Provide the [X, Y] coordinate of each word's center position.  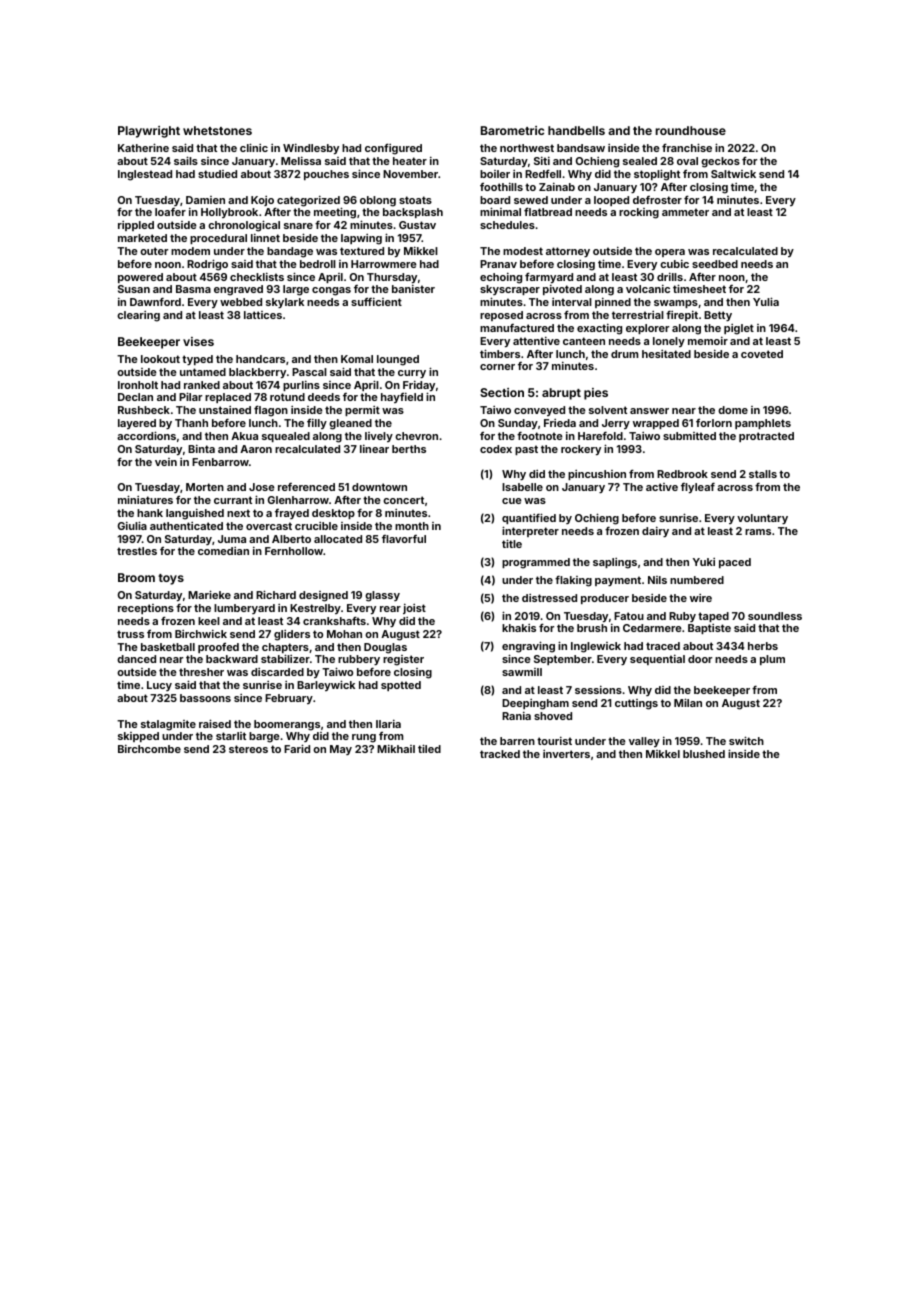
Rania [516, 716]
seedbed [715, 264]
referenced [306, 487]
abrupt [561, 394]
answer [649, 411]
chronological [244, 226]
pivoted [562, 290]
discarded [277, 672]
